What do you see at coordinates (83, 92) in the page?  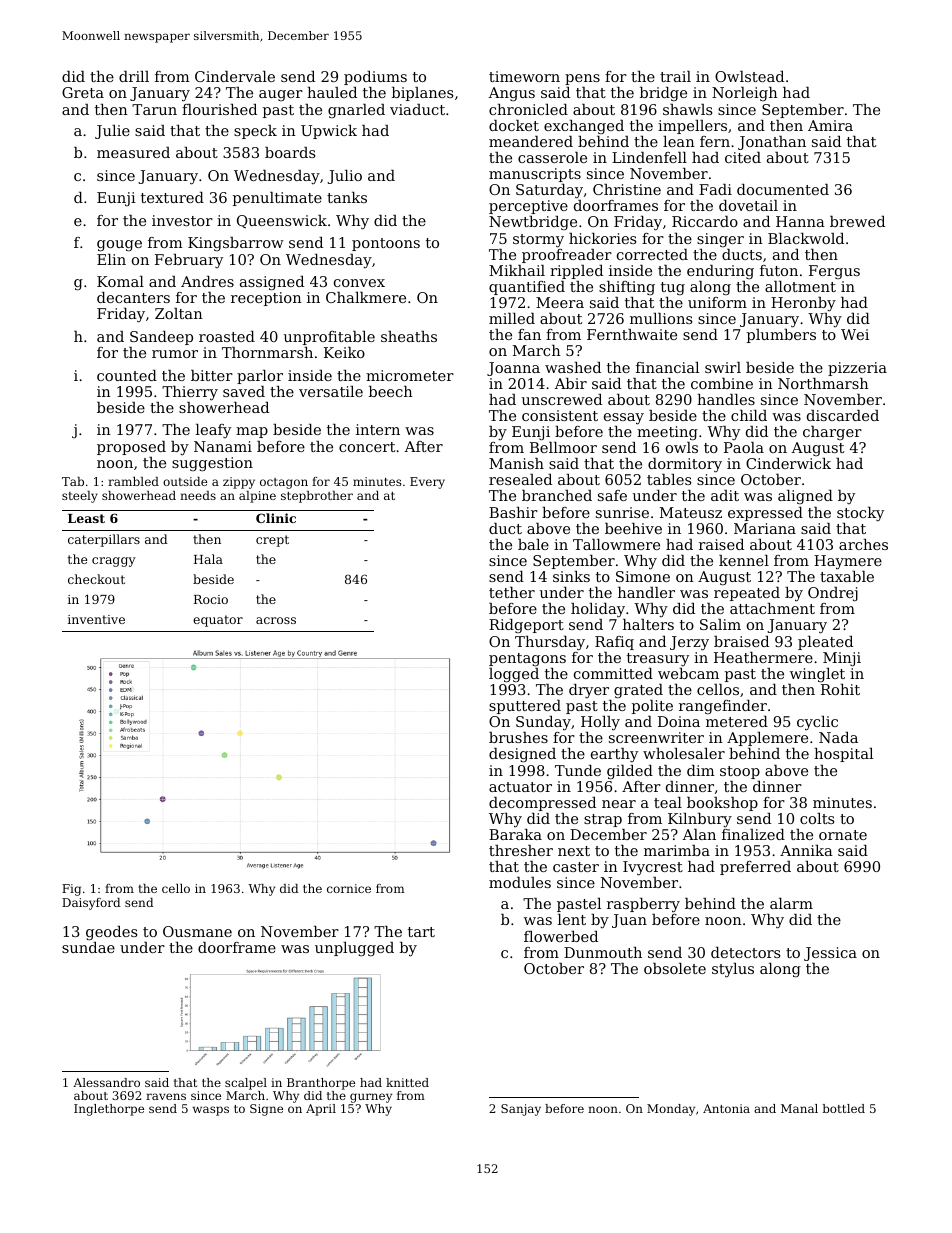 I see `Greta` at bounding box center [83, 92].
